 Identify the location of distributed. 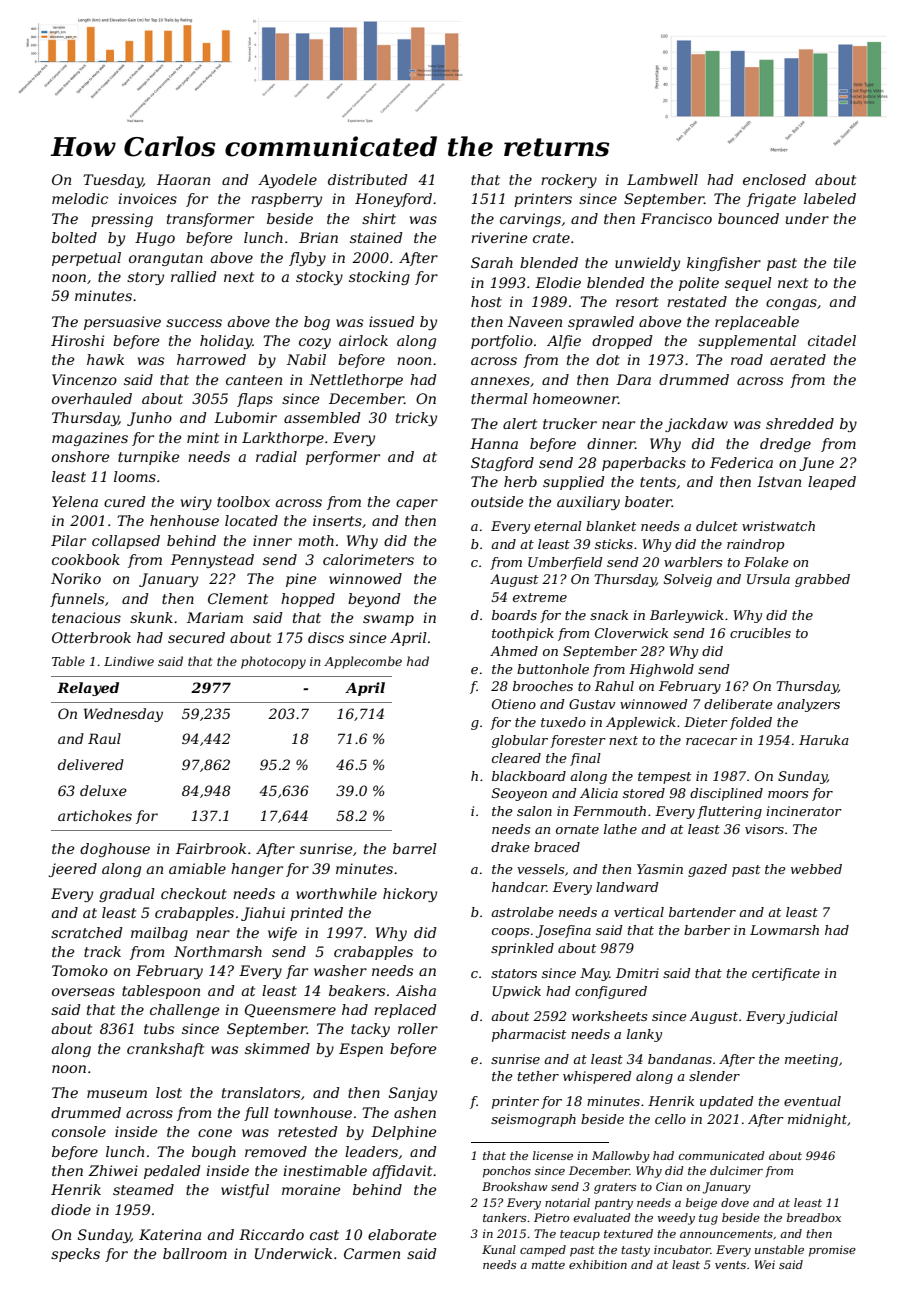
(368, 179).
